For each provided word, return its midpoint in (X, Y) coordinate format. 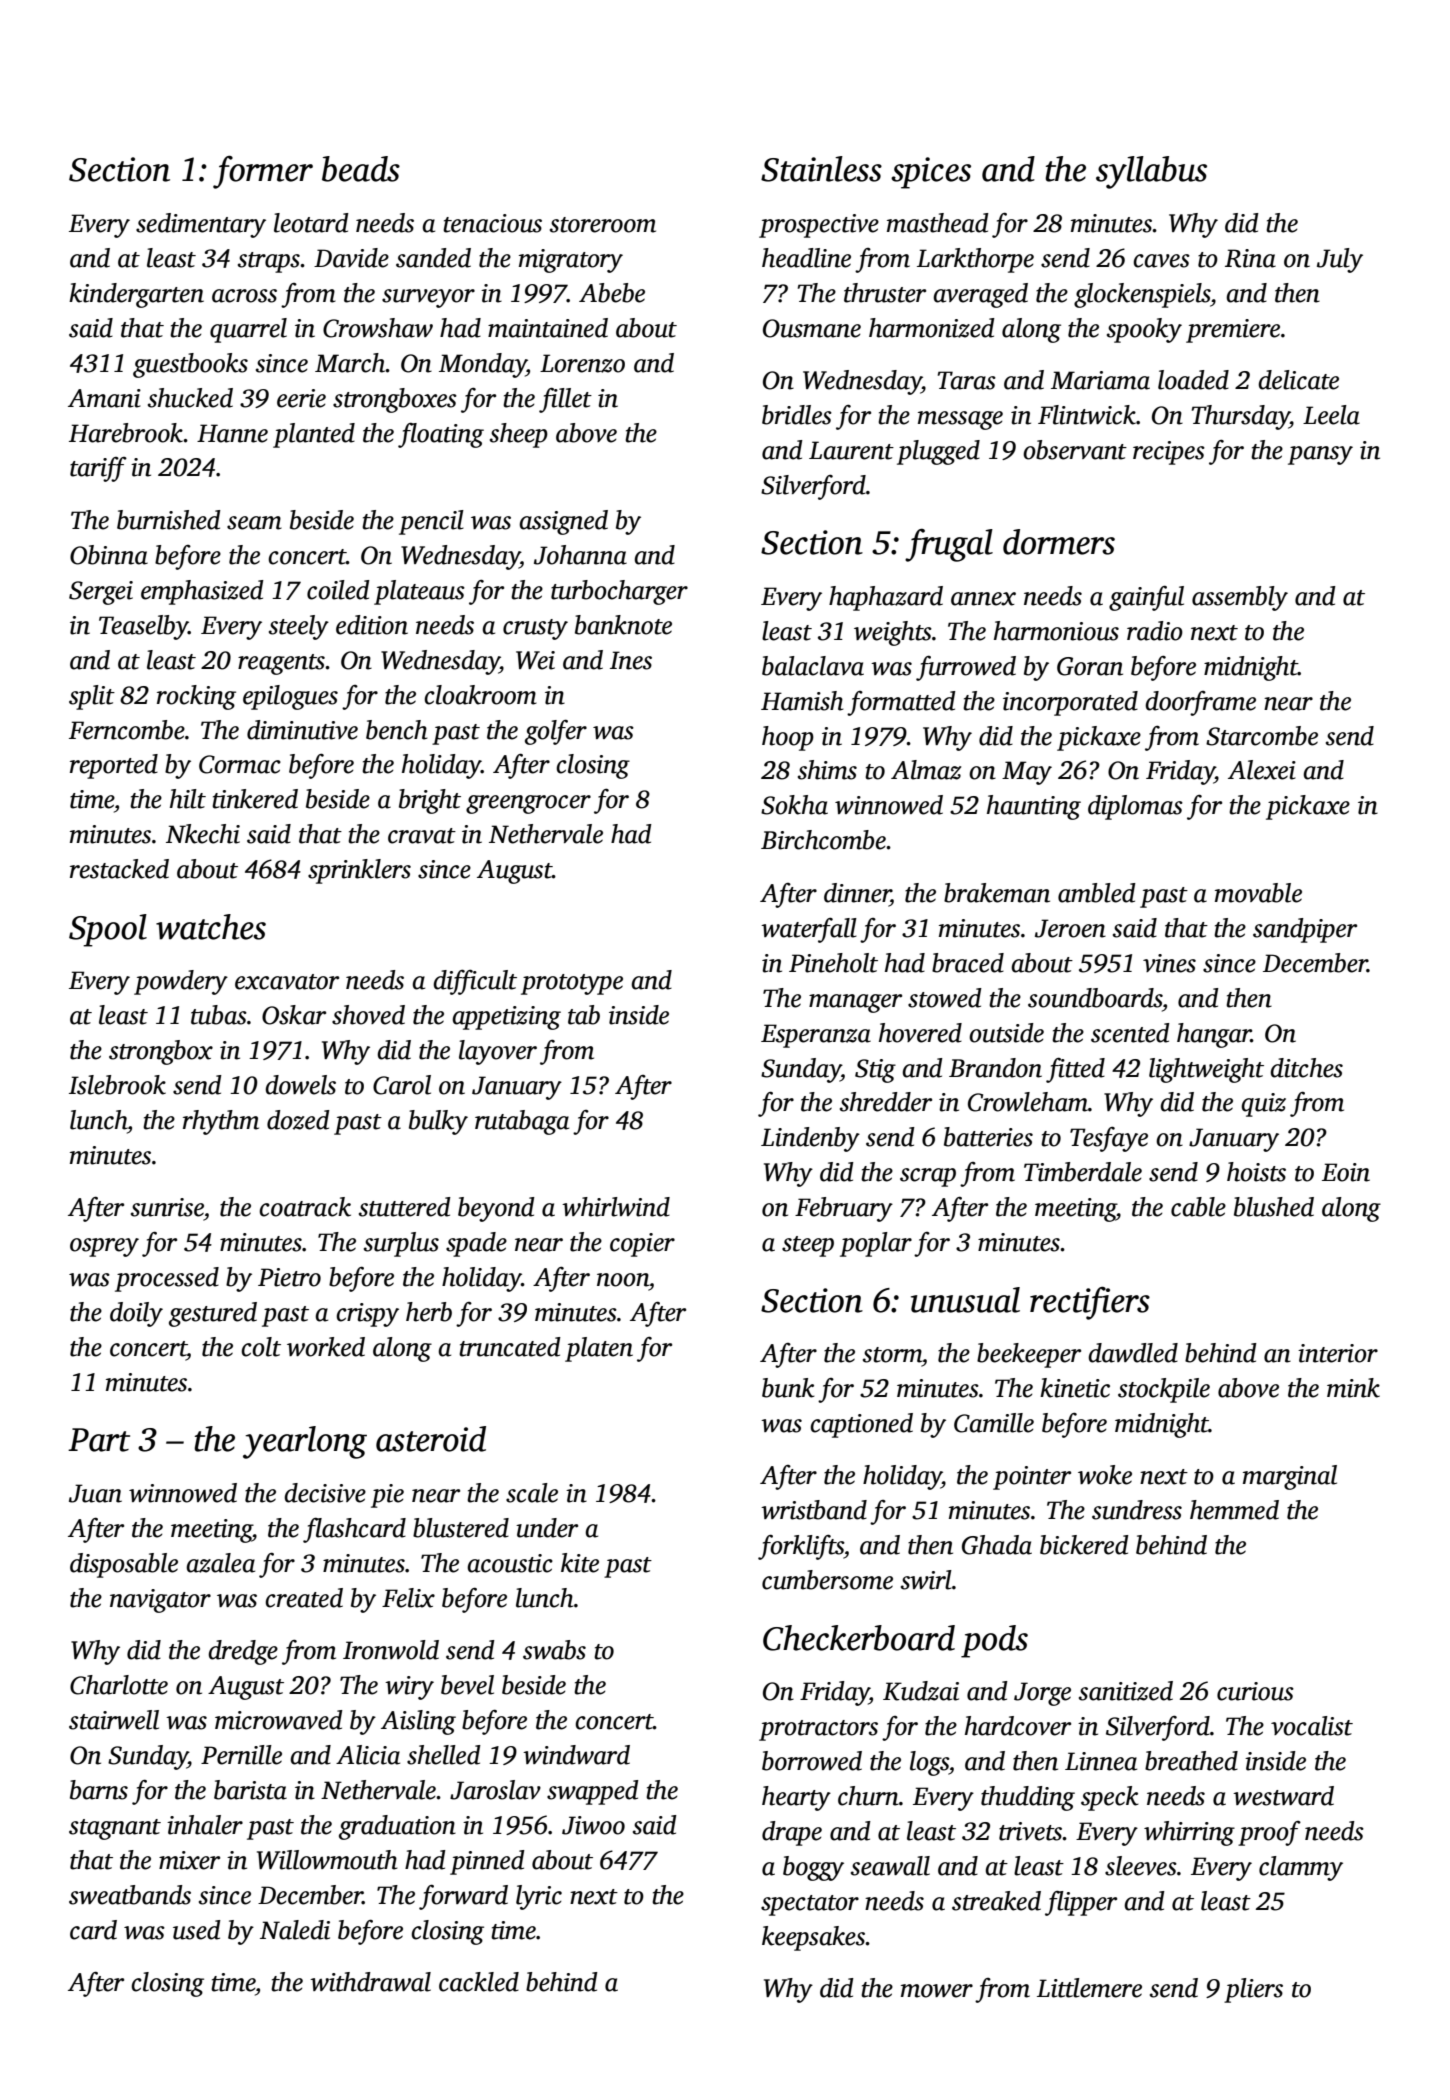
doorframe (1200, 703)
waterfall (809, 930)
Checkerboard (859, 1638)
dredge (243, 1652)
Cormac (240, 764)
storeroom (603, 225)
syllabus (1151, 172)
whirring (1189, 1833)
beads (361, 169)
